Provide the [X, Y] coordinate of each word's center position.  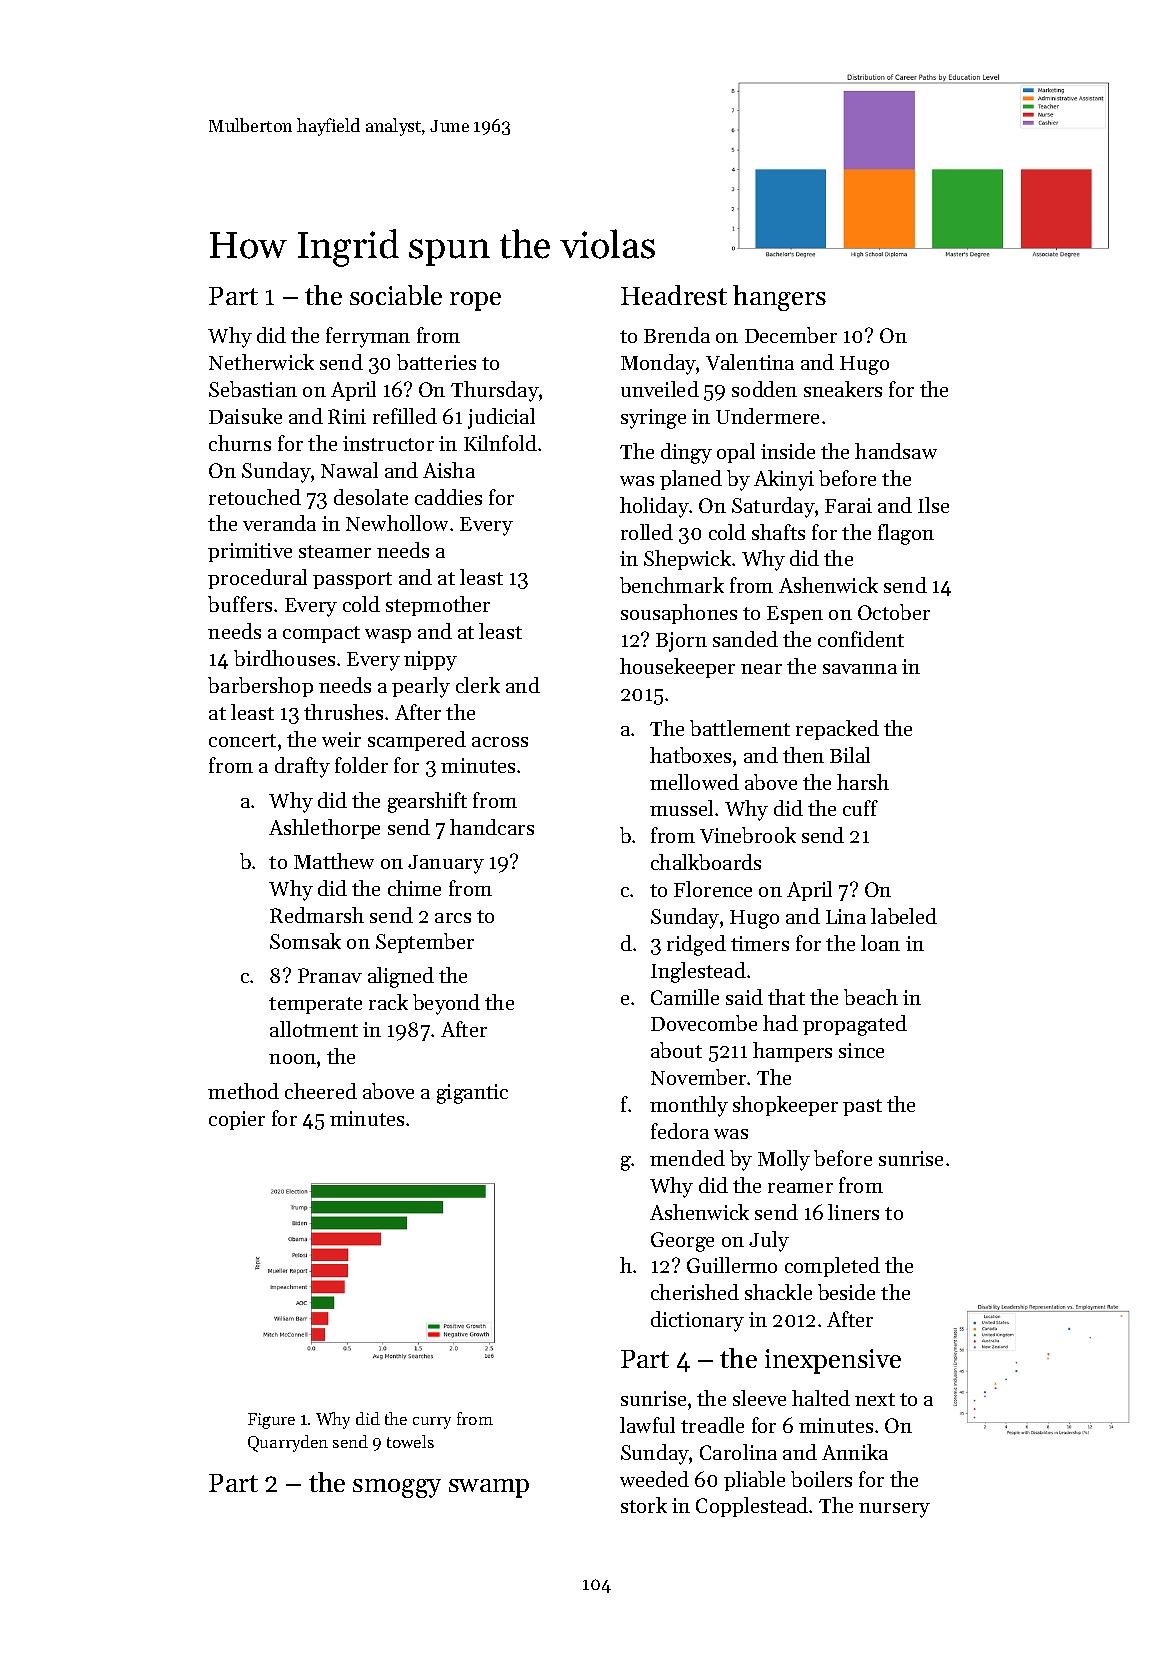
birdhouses [284, 658]
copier [237, 1120]
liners [853, 1212]
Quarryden [288, 1443]
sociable [396, 295]
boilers [821, 1479]
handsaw [896, 451]
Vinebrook [748, 835]
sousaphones [679, 614]
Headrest [674, 295]
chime [414, 888]
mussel [681, 808]
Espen [795, 615]
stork [644, 1505]
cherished [695, 1292]
